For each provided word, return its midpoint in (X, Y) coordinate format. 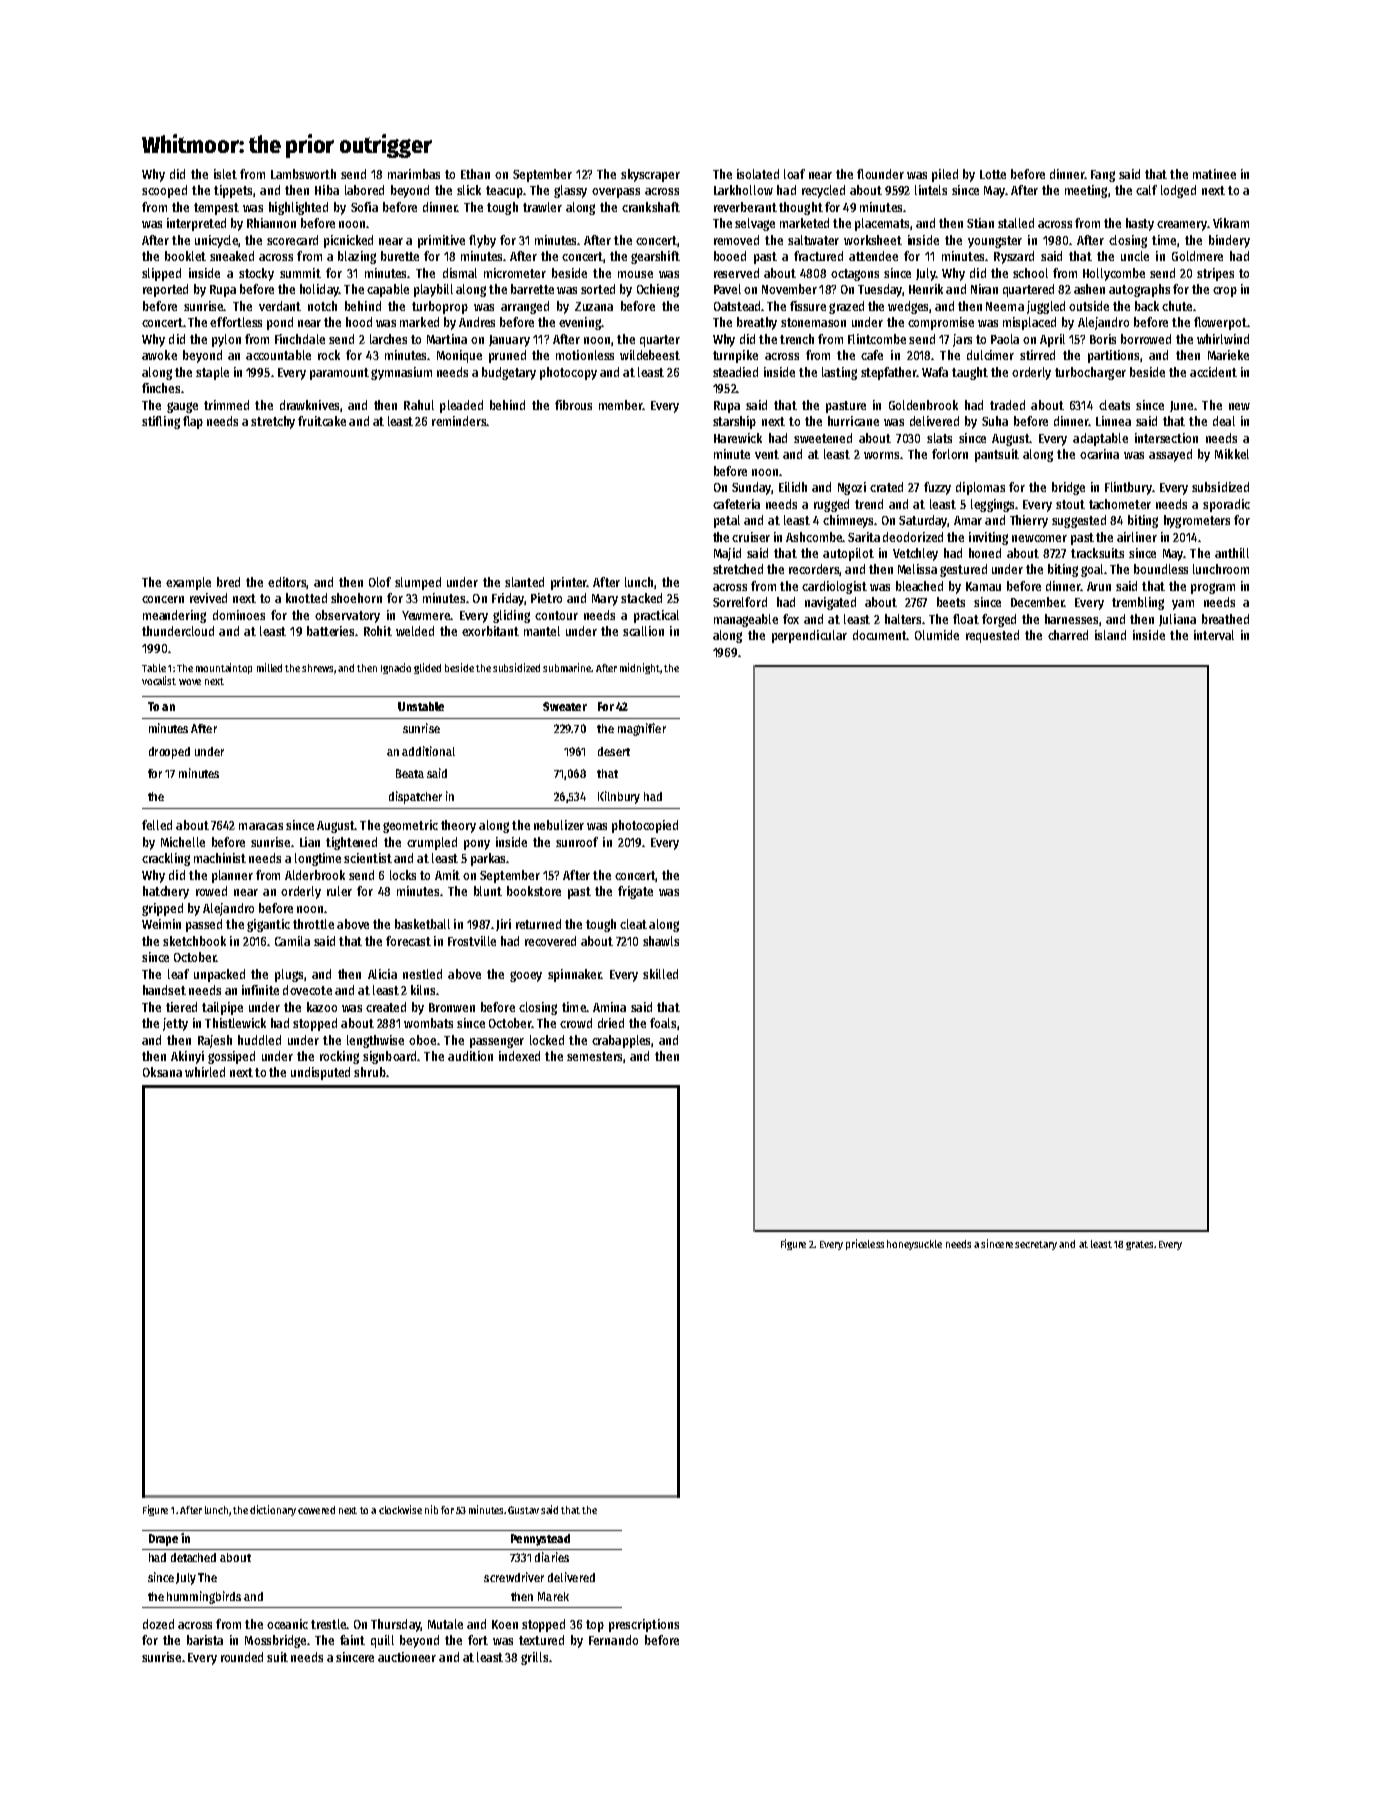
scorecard (292, 240)
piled (945, 175)
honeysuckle (914, 1245)
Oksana (162, 1072)
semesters (594, 1056)
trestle (329, 1624)
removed (736, 240)
